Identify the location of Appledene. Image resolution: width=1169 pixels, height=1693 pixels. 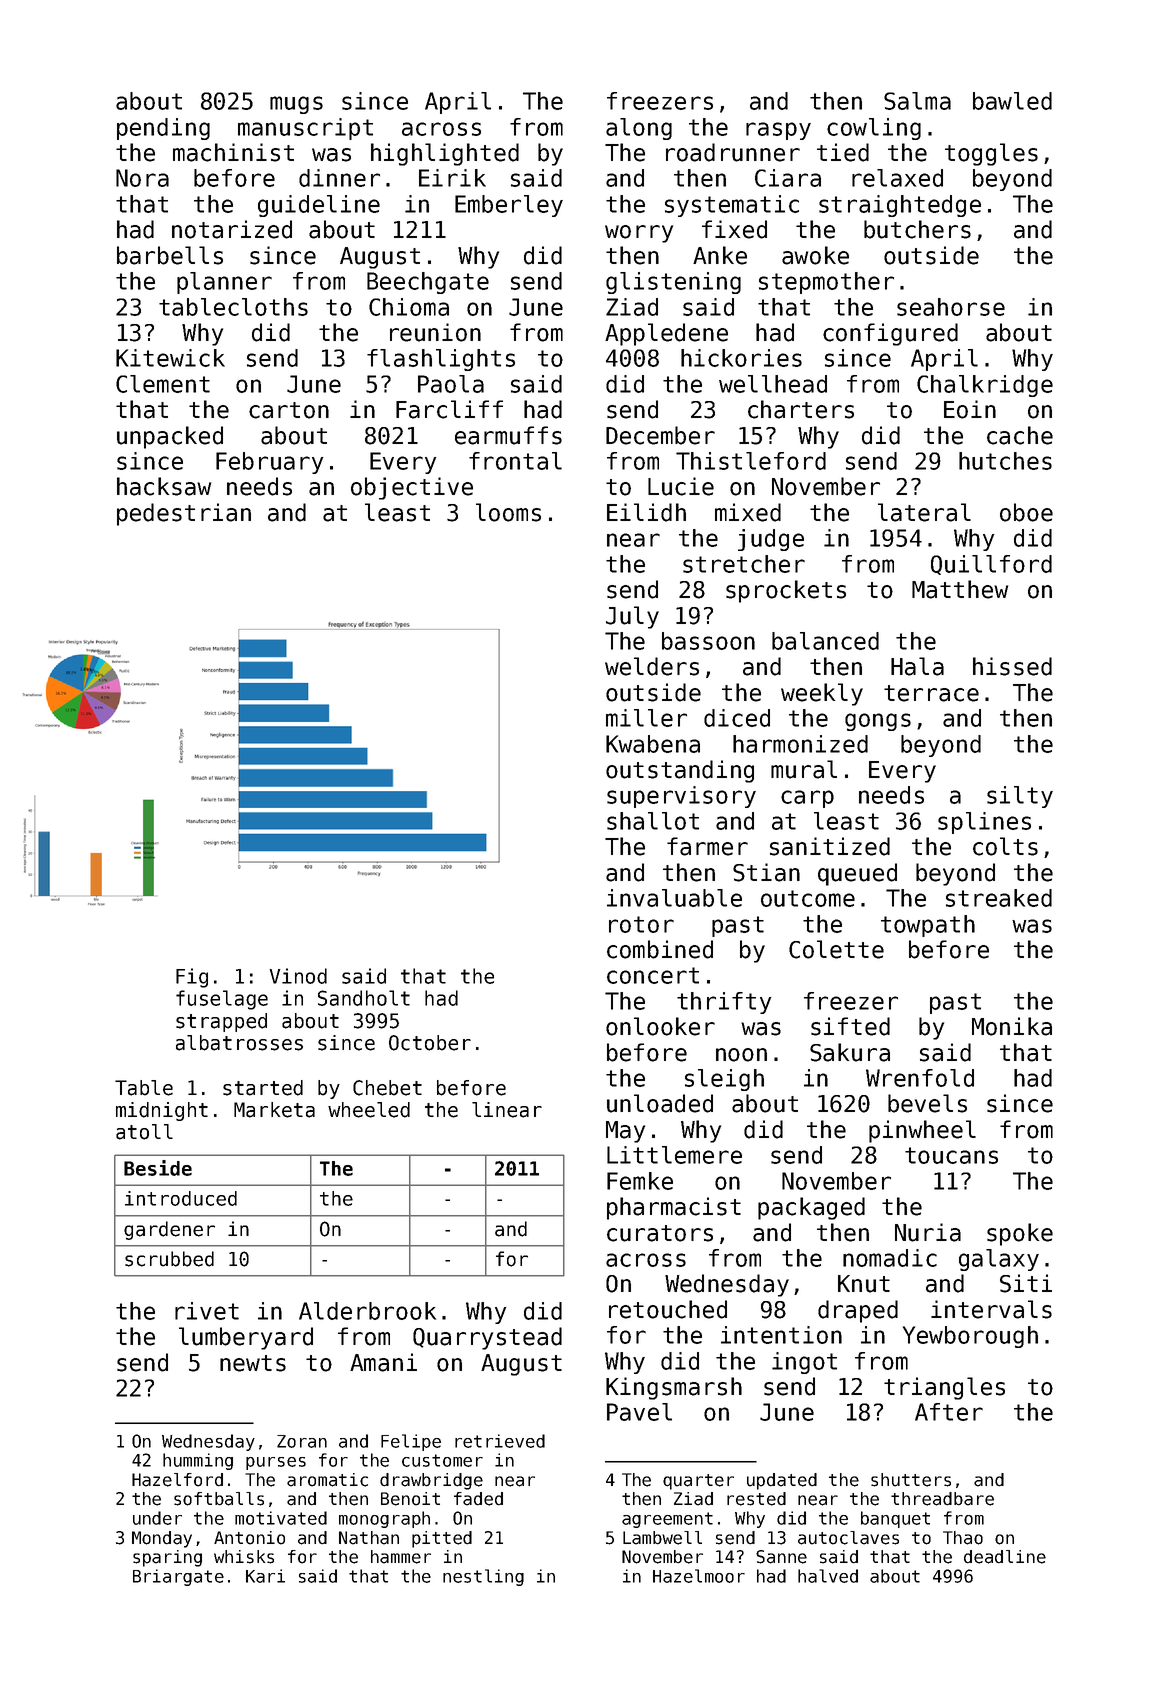
(666, 334).
